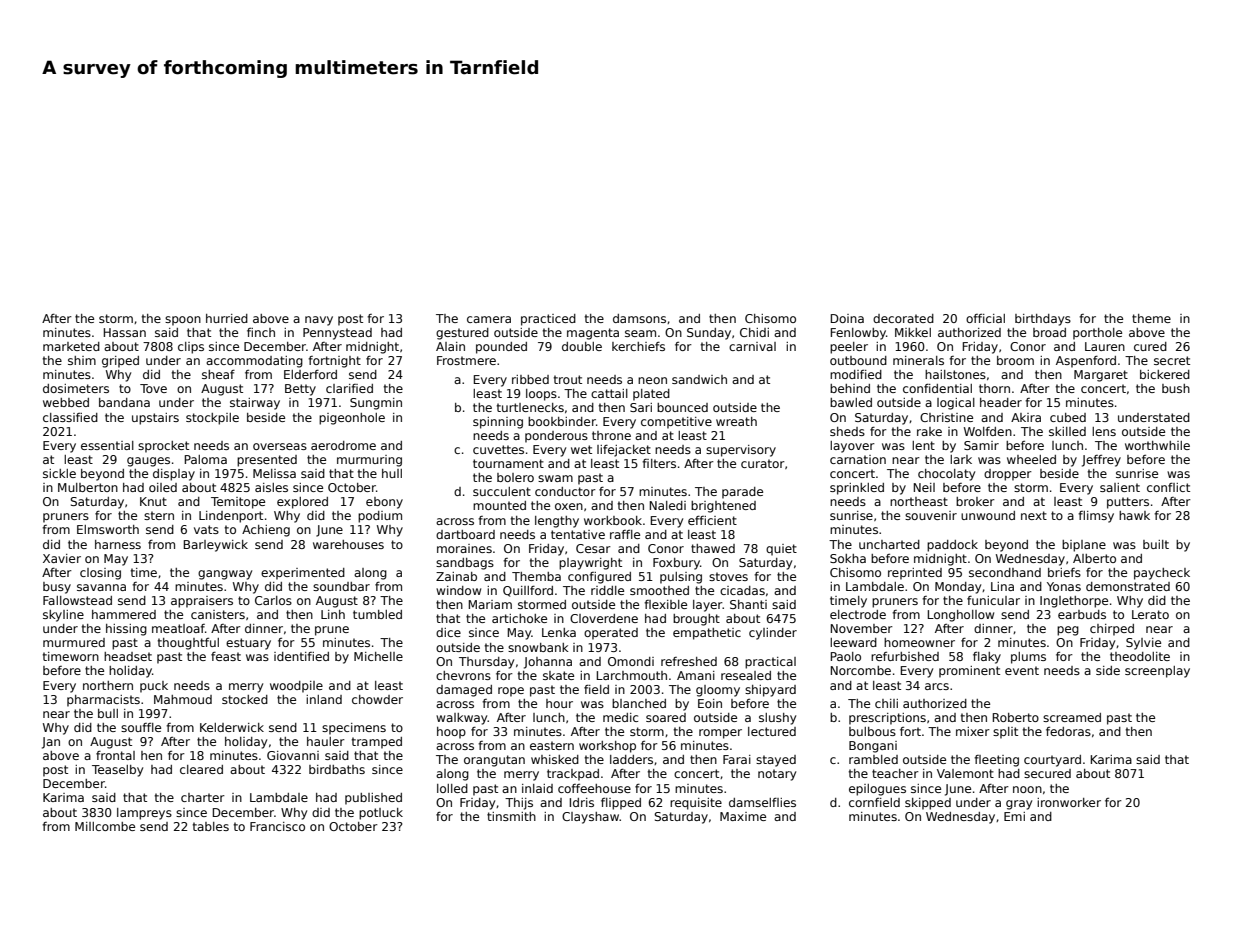 This screenshot has width=1233, height=952. What do you see at coordinates (489, 319) in the screenshot?
I see `camera` at bounding box center [489, 319].
